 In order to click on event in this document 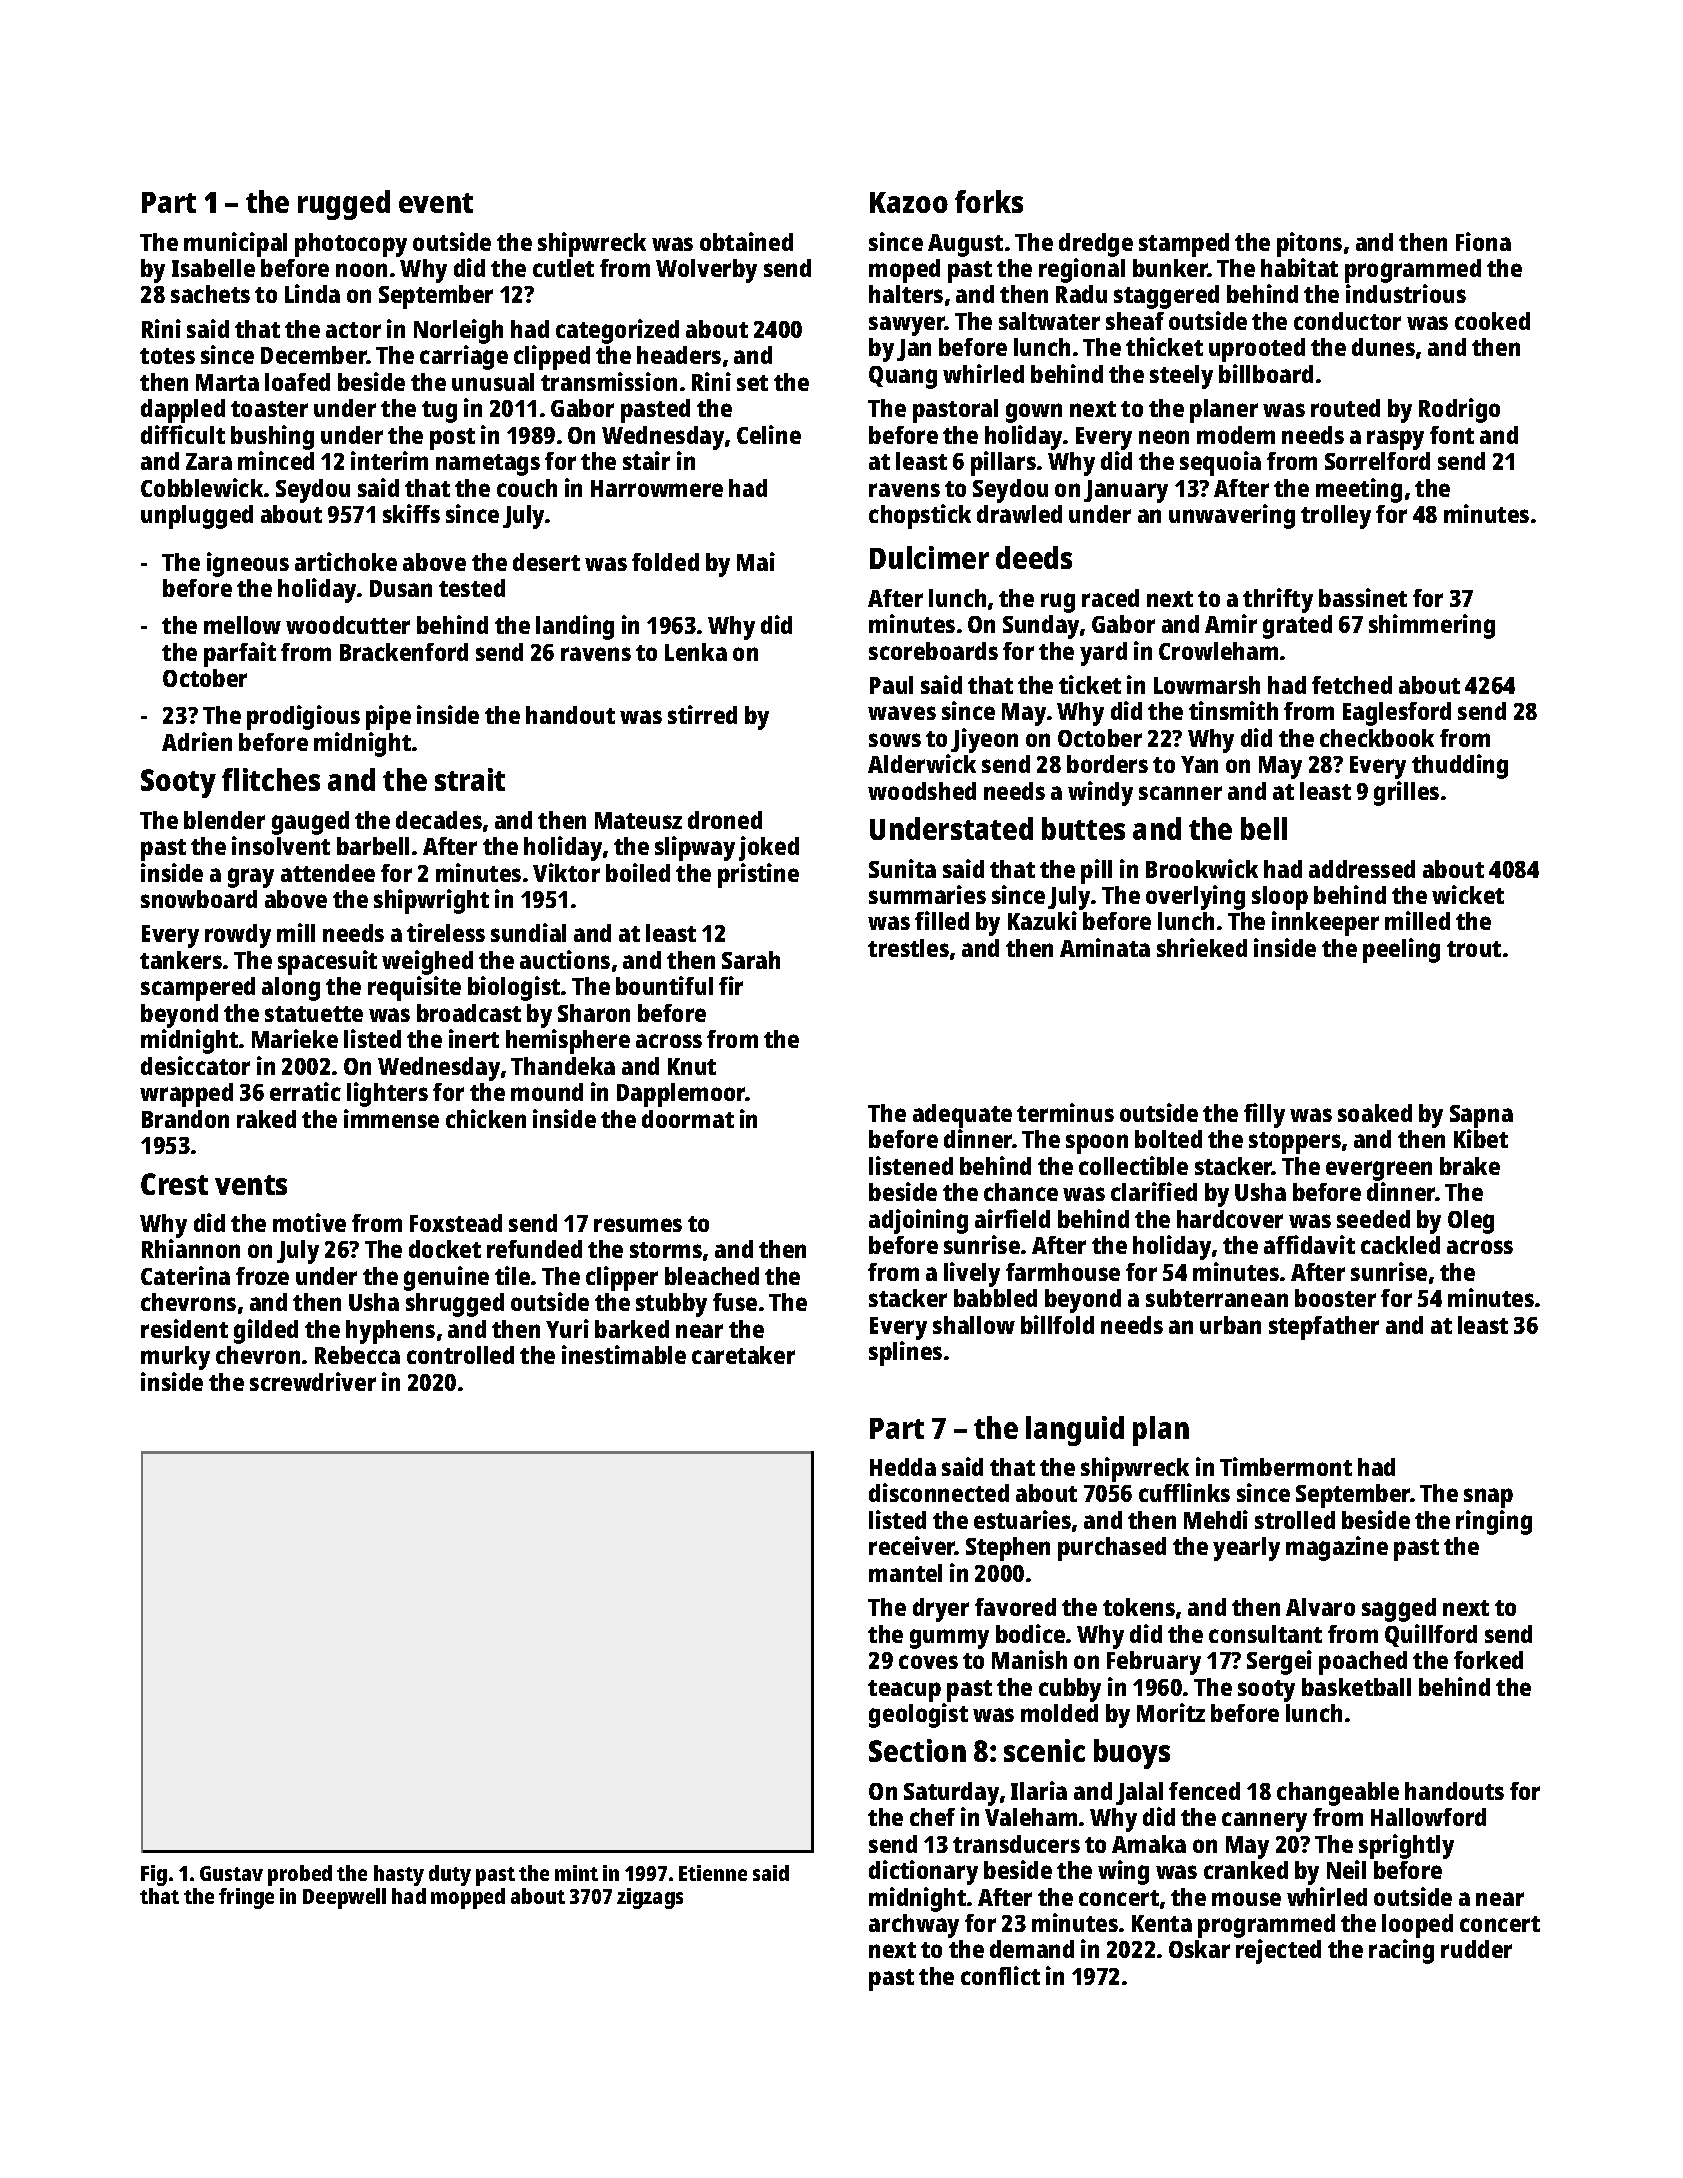, I will do `click(436, 203)`.
